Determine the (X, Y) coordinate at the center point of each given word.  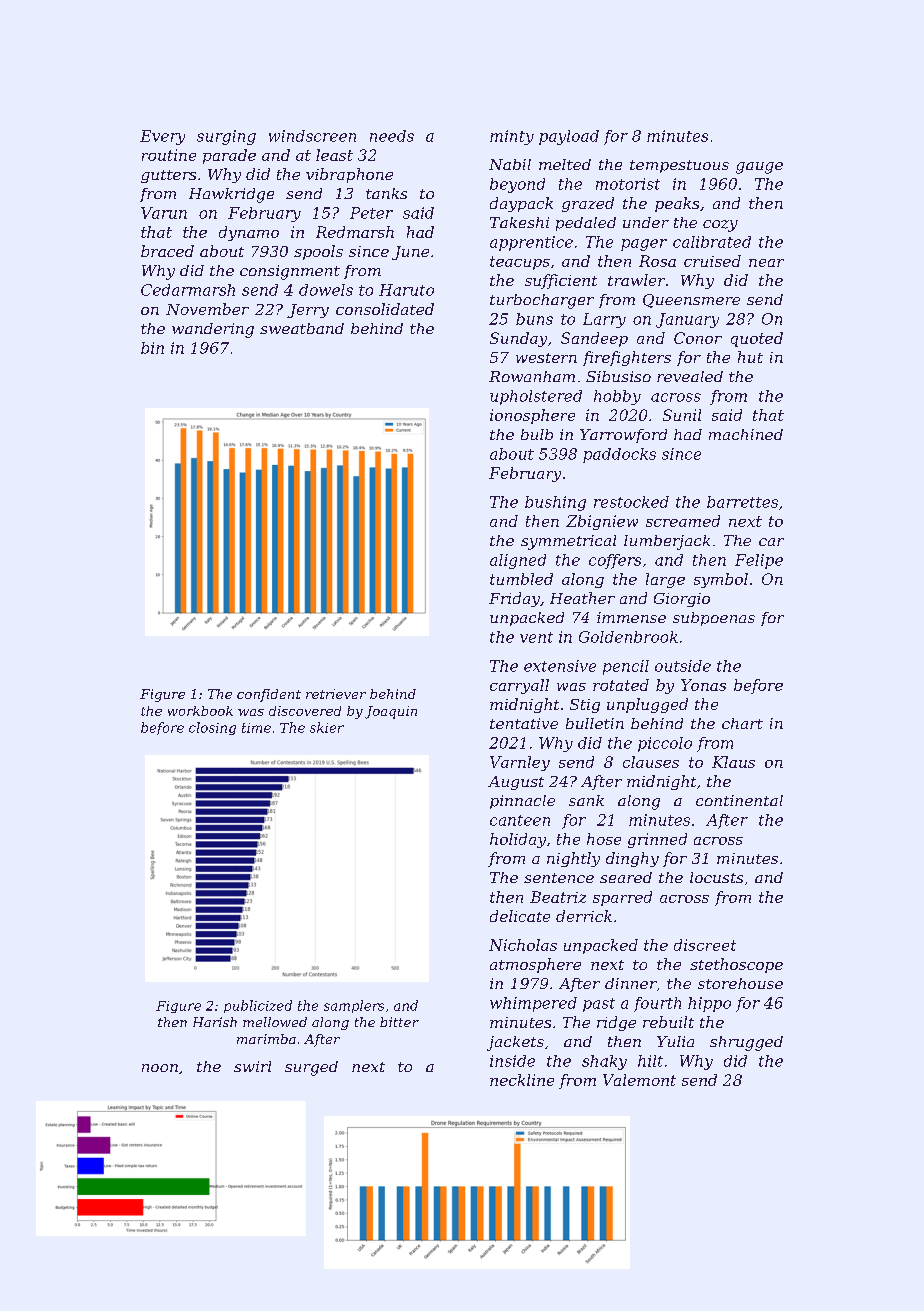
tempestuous (679, 166)
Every (162, 137)
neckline (522, 1080)
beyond (517, 185)
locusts (716, 877)
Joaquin (391, 712)
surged (311, 1068)
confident (269, 695)
